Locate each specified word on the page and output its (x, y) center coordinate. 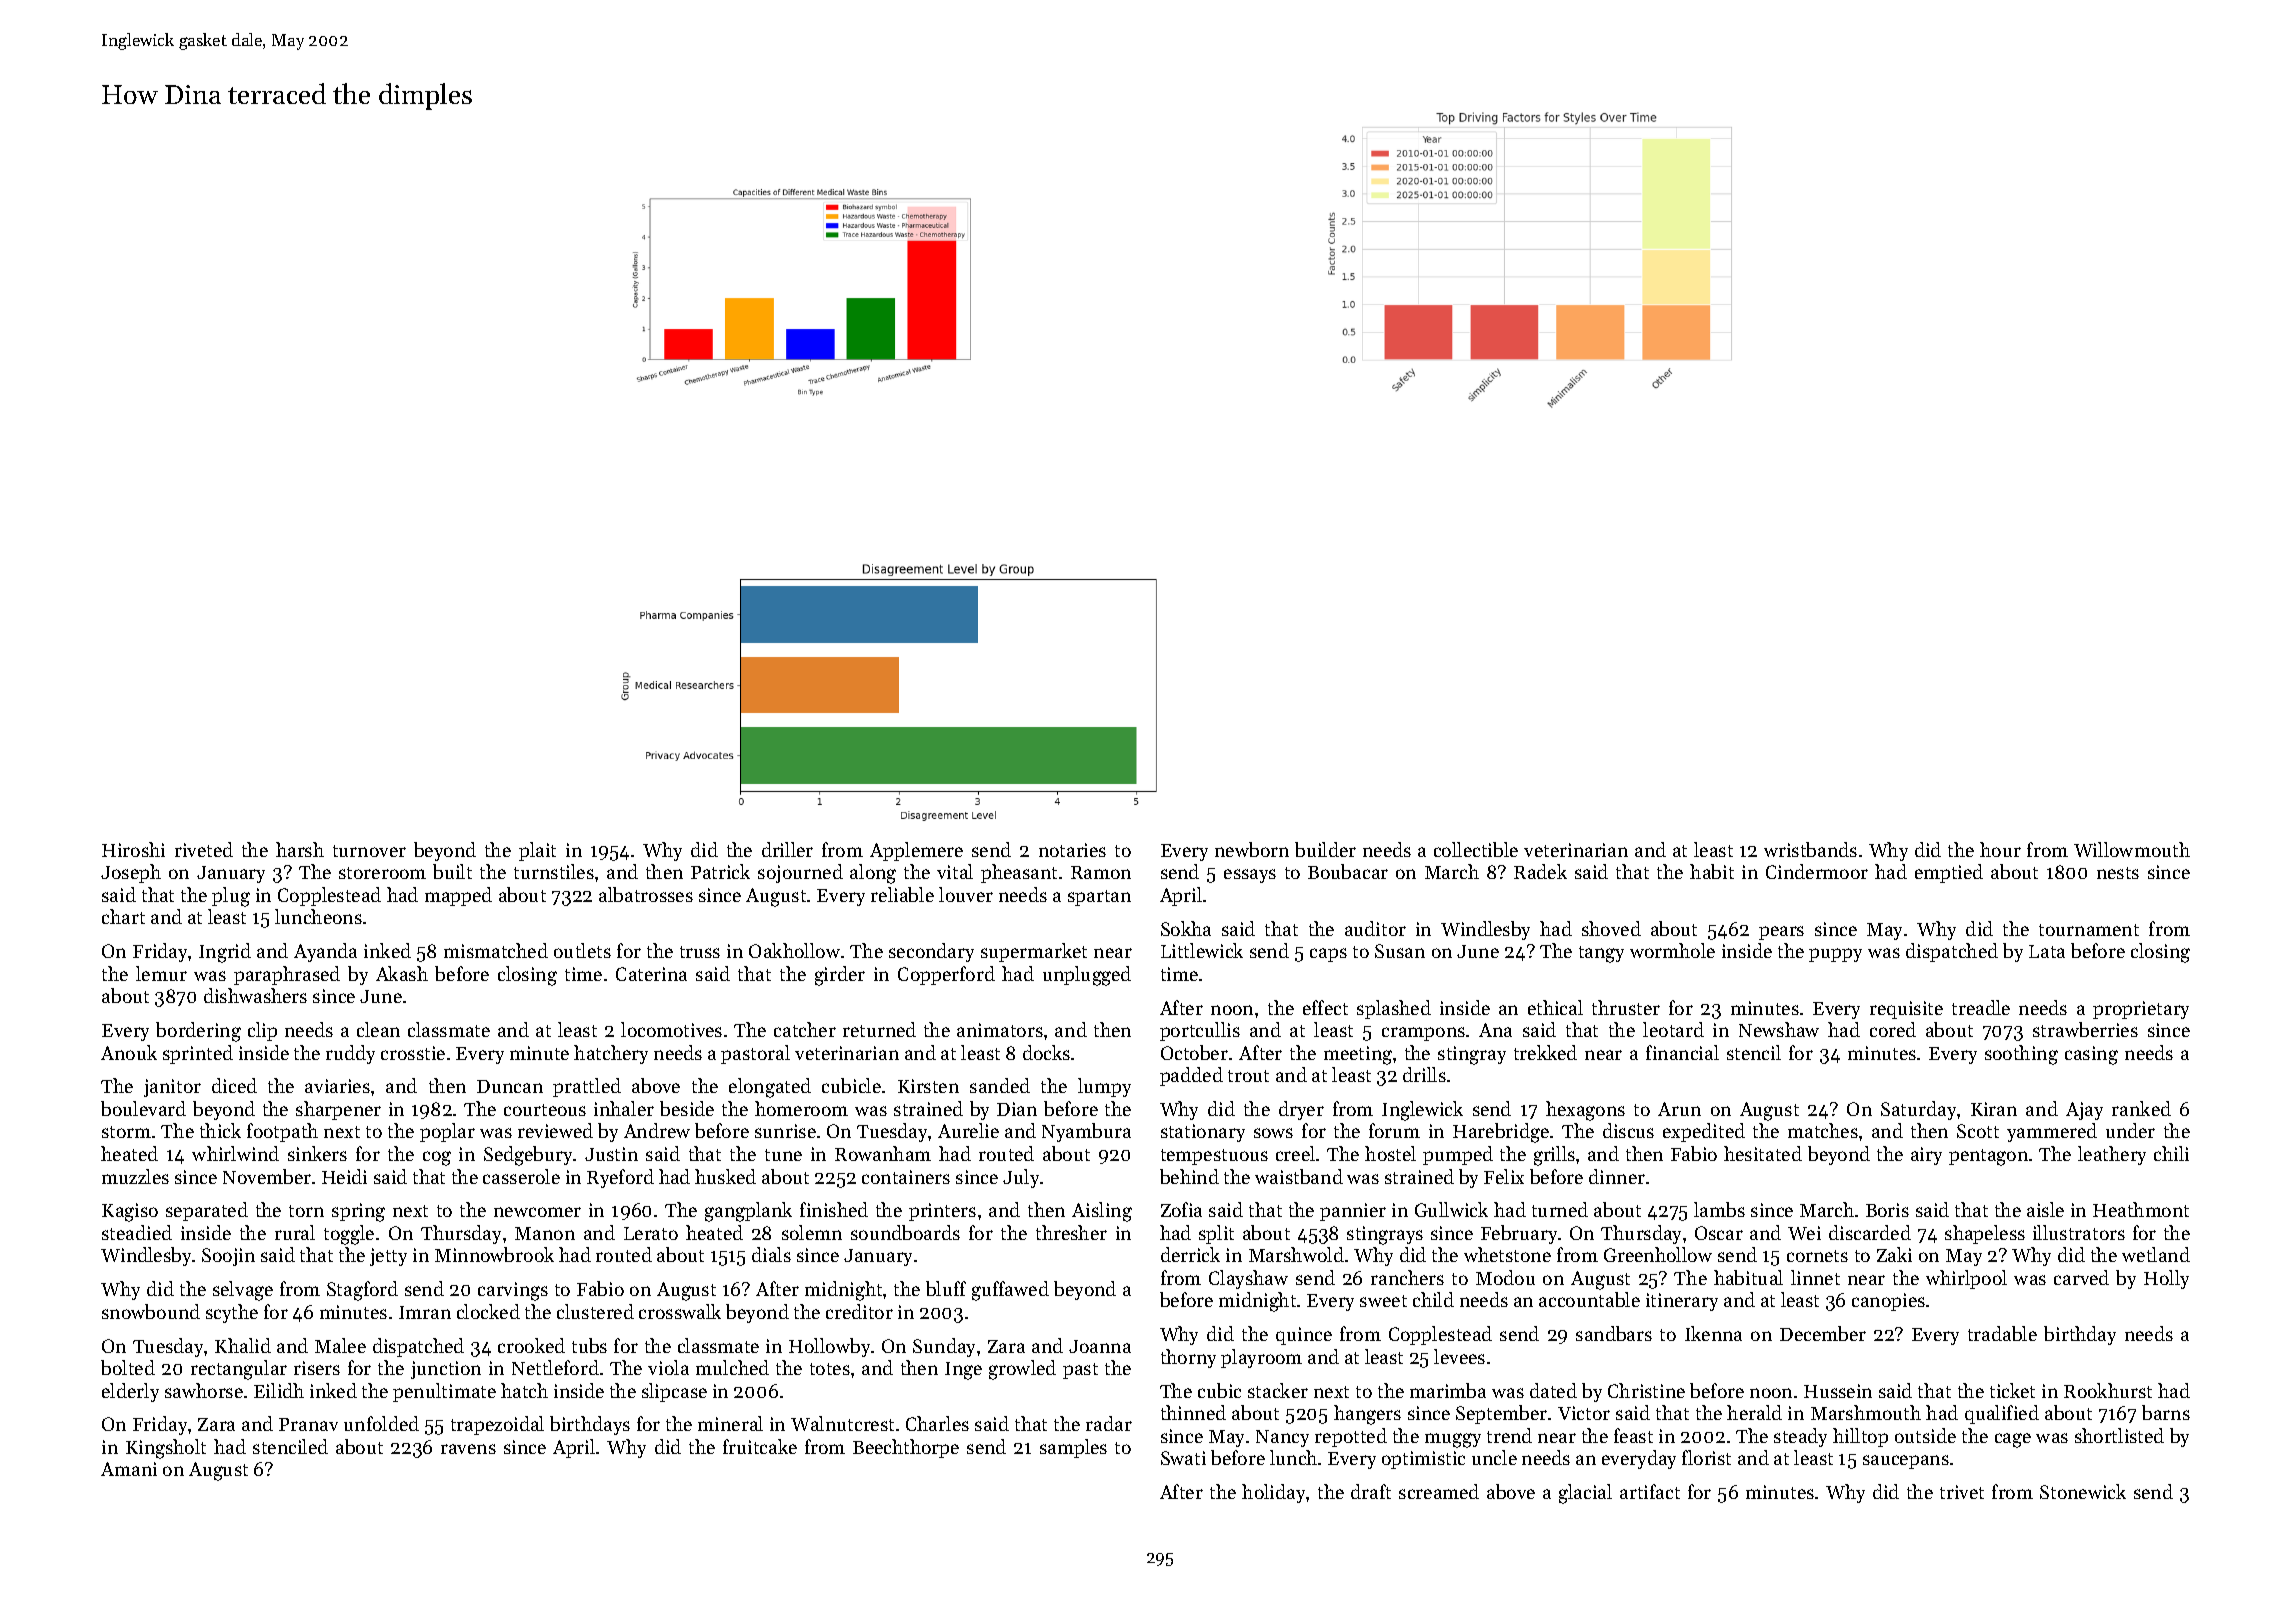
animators (1000, 1030)
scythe (232, 1313)
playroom (1261, 1358)
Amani (129, 1469)
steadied (137, 1232)
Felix (1504, 1176)
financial (1682, 1052)
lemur (161, 973)
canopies (1888, 1302)
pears (1781, 933)
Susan (1400, 951)
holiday (1274, 1493)
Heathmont (2141, 1209)
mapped (458, 896)
